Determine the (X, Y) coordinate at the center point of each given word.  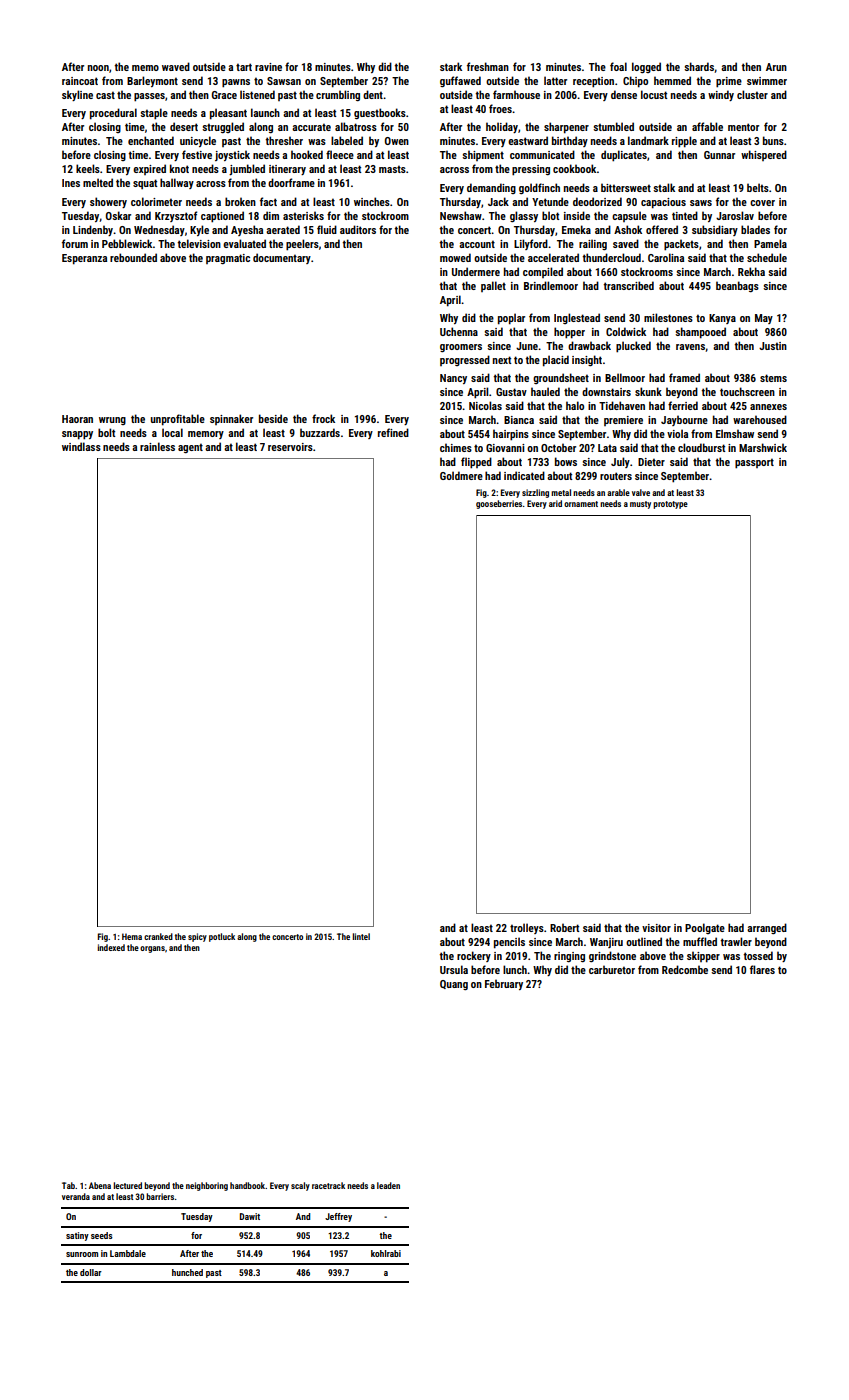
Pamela (770, 243)
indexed (111, 947)
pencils (509, 943)
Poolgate (705, 928)
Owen (397, 141)
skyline (77, 95)
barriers (160, 1196)
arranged (767, 928)
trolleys (527, 928)
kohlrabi (386, 1253)
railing (593, 244)
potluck (222, 937)
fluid (327, 229)
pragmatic (228, 259)
